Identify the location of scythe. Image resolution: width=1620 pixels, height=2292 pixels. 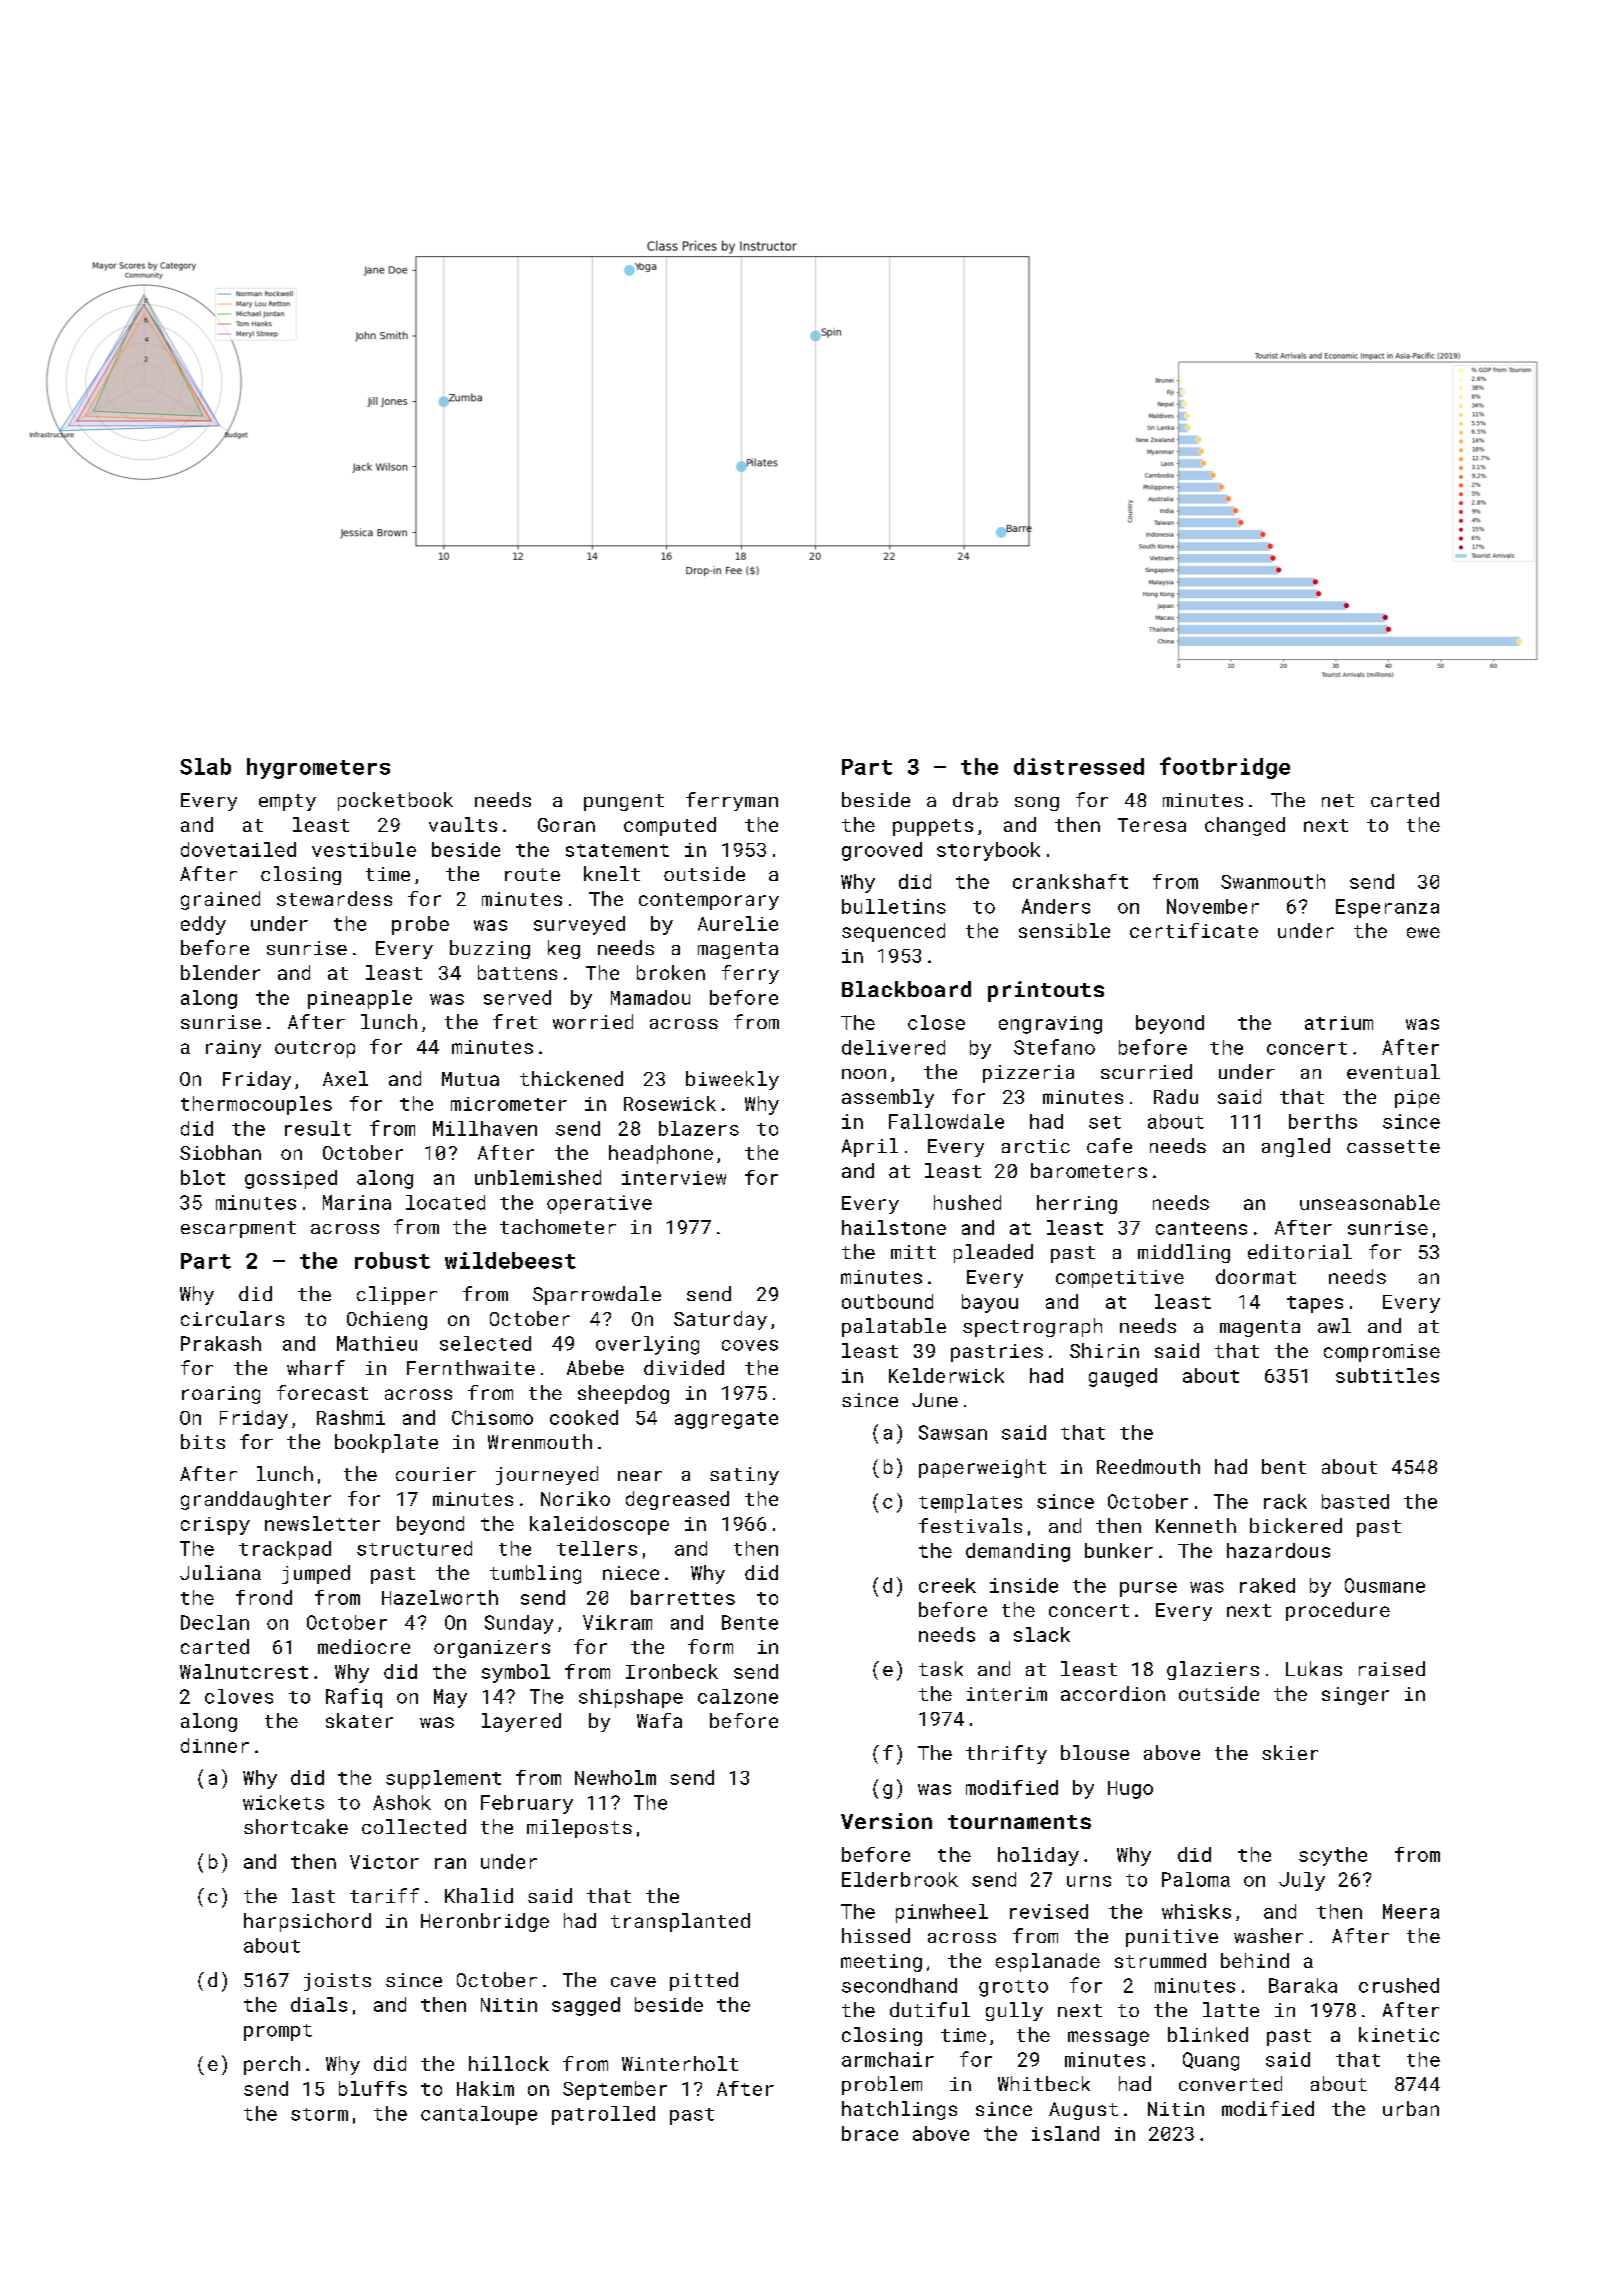
(1333, 1856).
